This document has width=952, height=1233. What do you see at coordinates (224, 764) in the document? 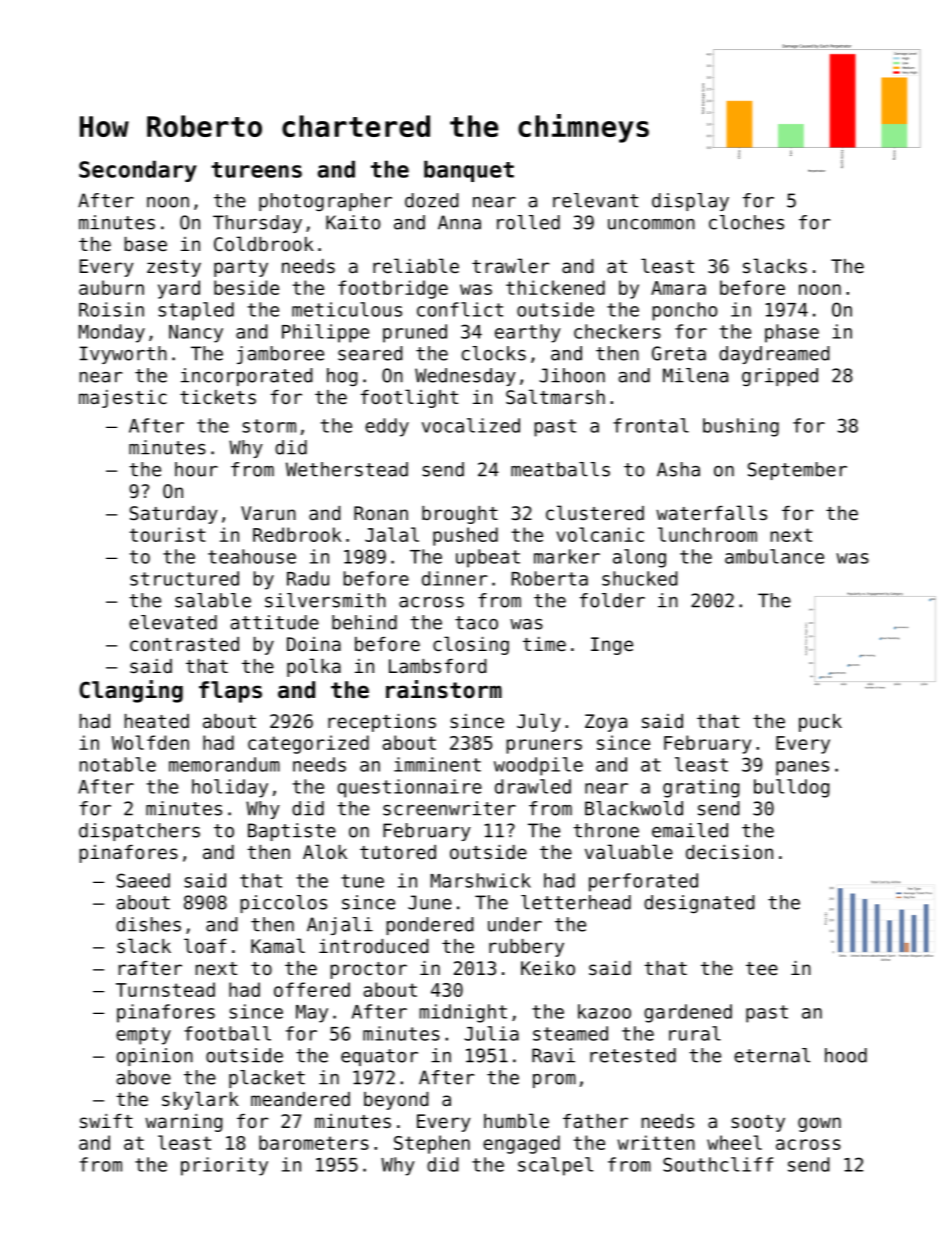
I see `memorandum` at bounding box center [224, 764].
